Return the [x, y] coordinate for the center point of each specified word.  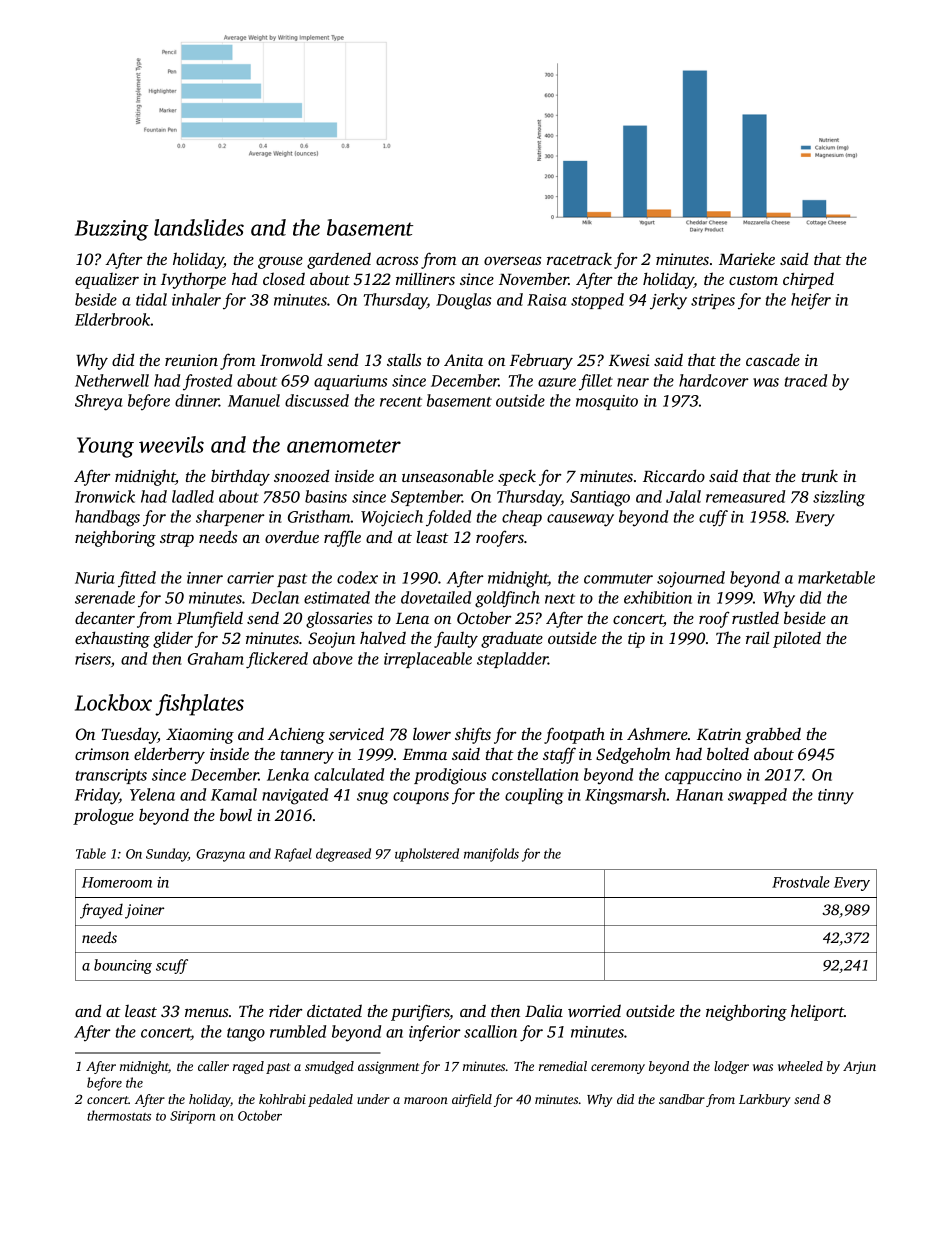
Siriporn [192, 1117]
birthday [240, 477]
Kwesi [629, 360]
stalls [404, 359]
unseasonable [448, 475]
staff [559, 755]
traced [806, 380]
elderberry [169, 755]
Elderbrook [113, 319]
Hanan [699, 795]
